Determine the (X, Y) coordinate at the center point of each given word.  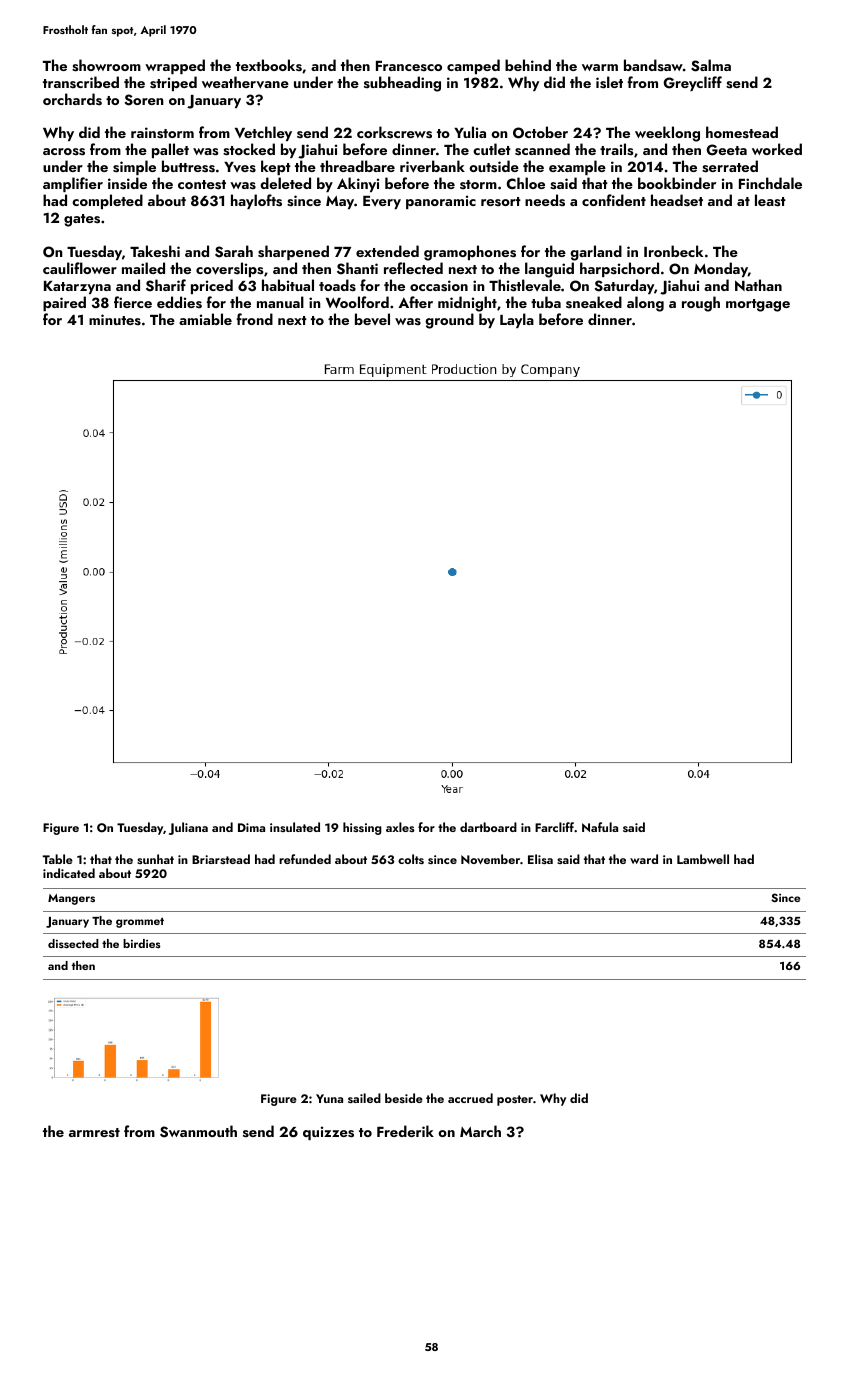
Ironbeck (673, 251)
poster (515, 1100)
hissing (362, 828)
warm (600, 67)
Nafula (600, 827)
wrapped (175, 66)
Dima (251, 827)
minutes (115, 319)
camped (473, 66)
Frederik (405, 1131)
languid (549, 270)
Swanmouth (198, 1131)
